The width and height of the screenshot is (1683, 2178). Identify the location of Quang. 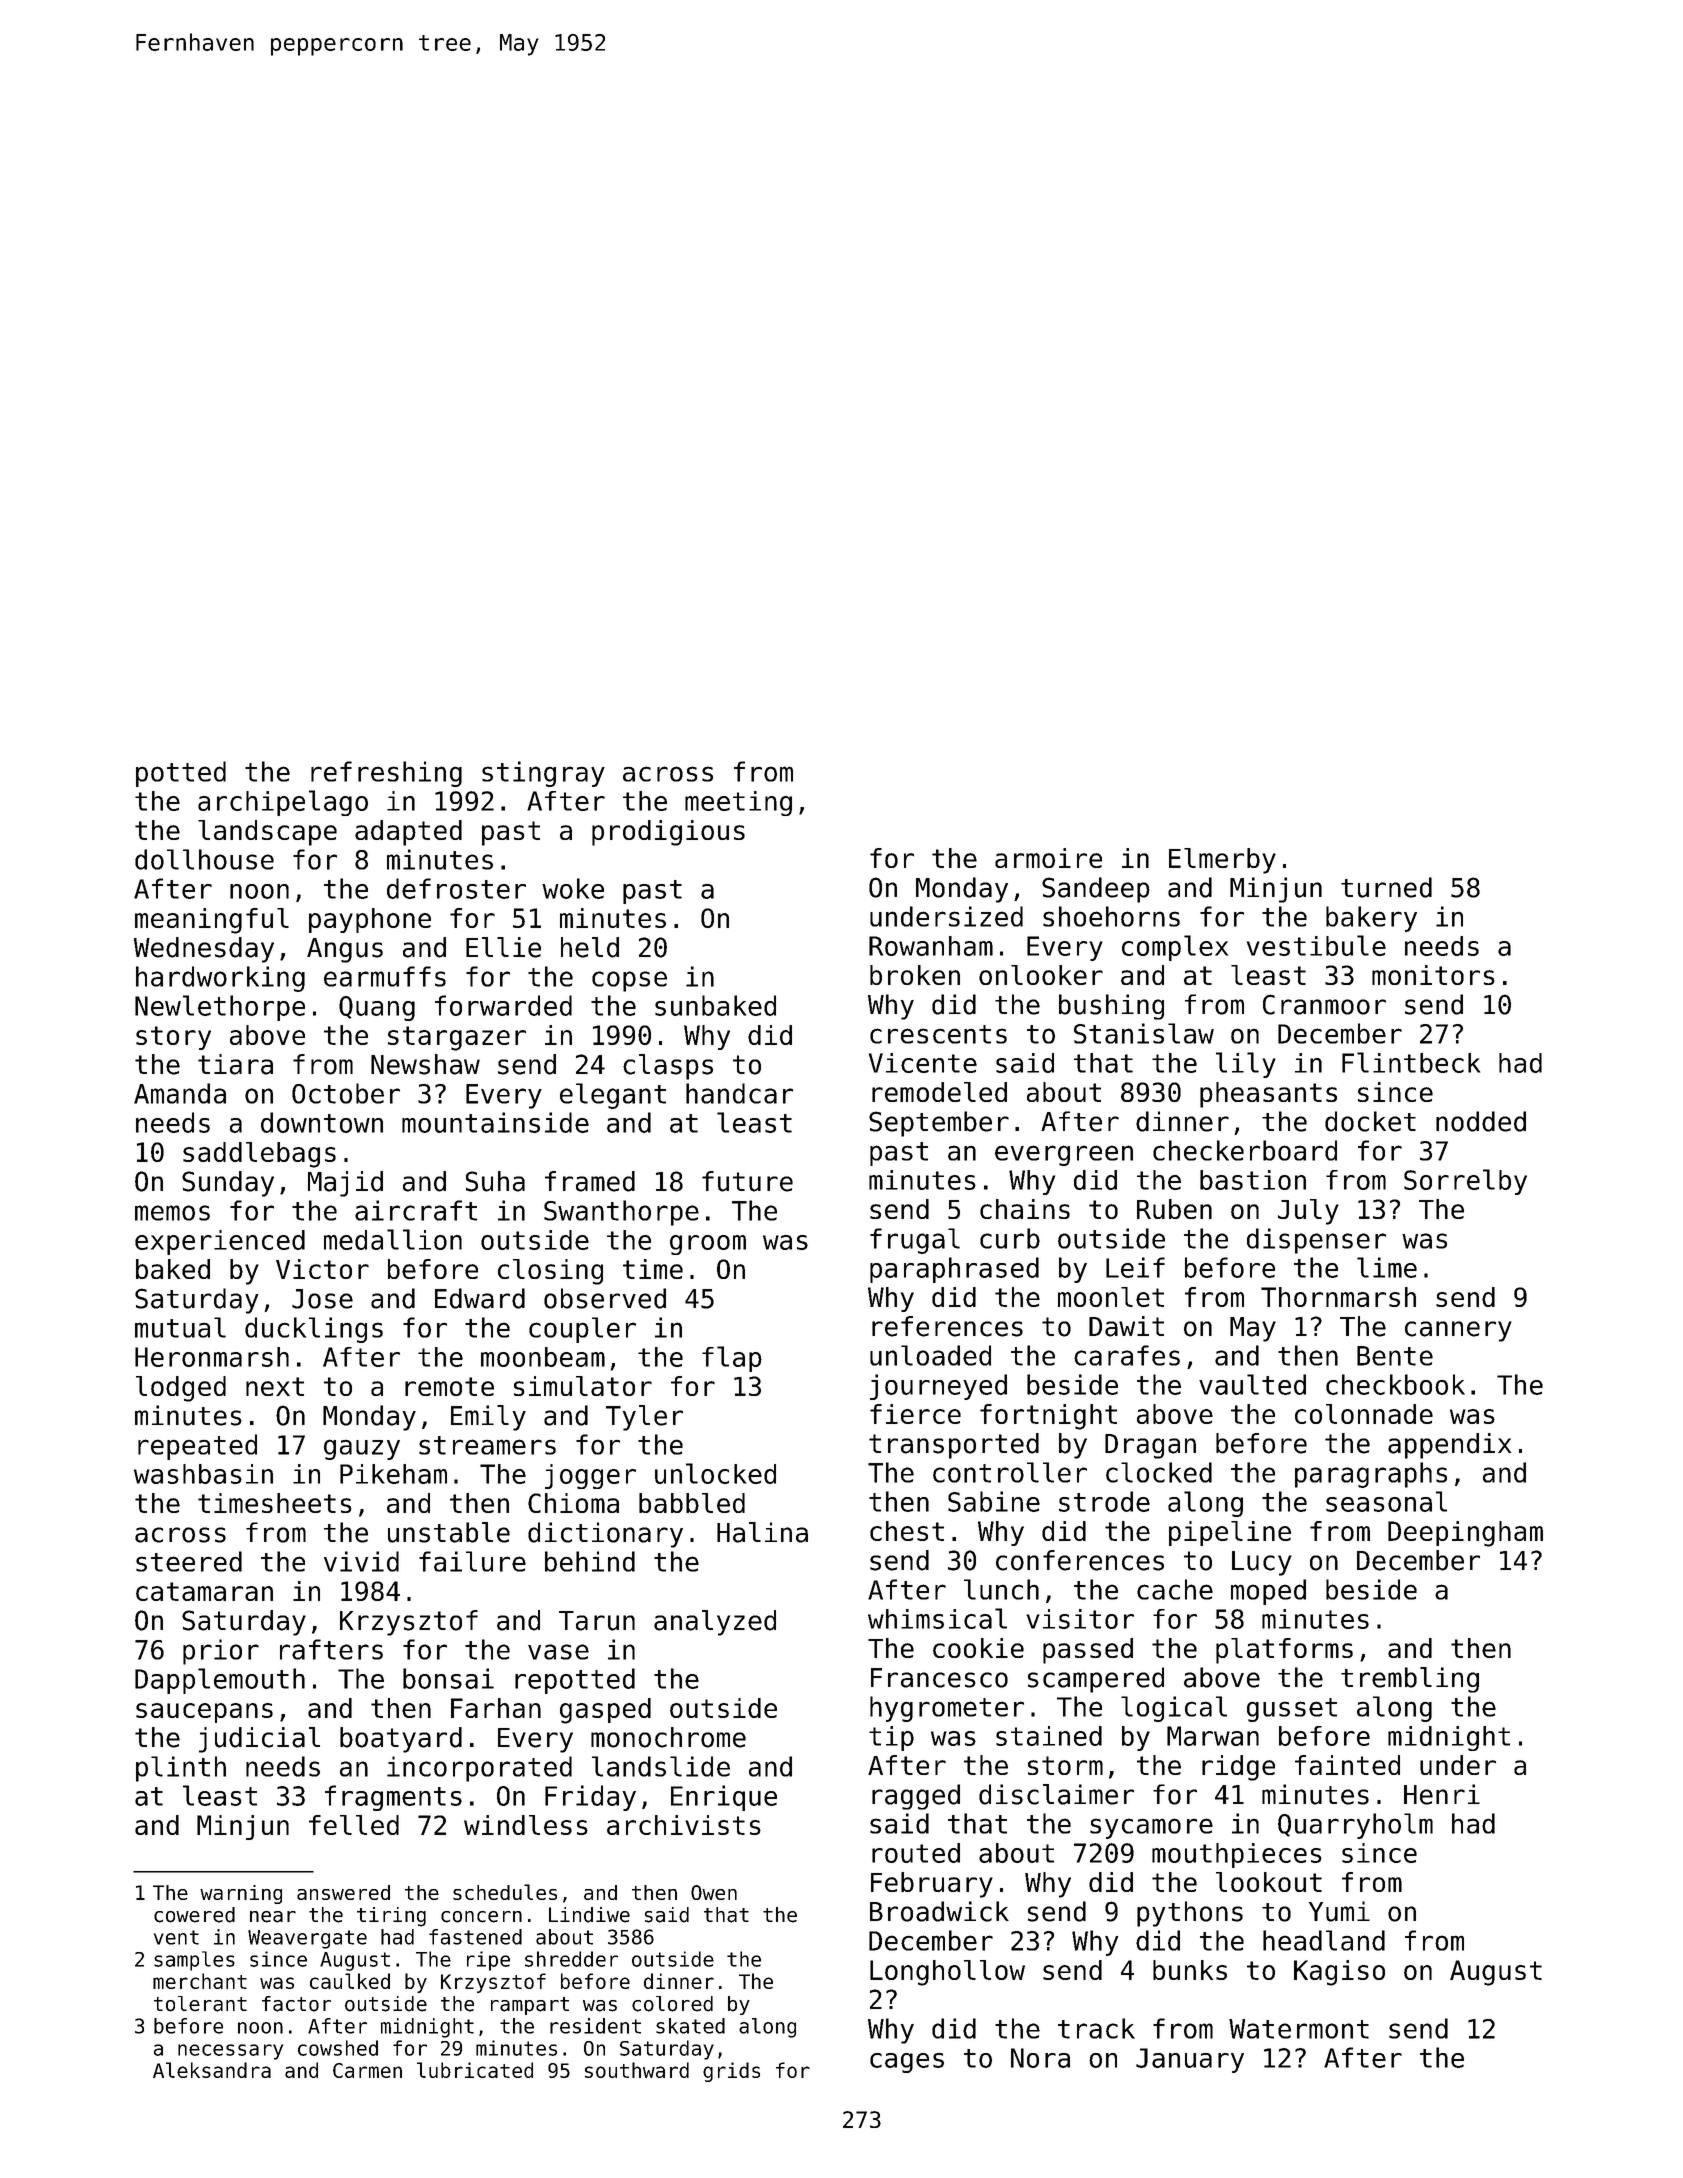
(377, 1008).
